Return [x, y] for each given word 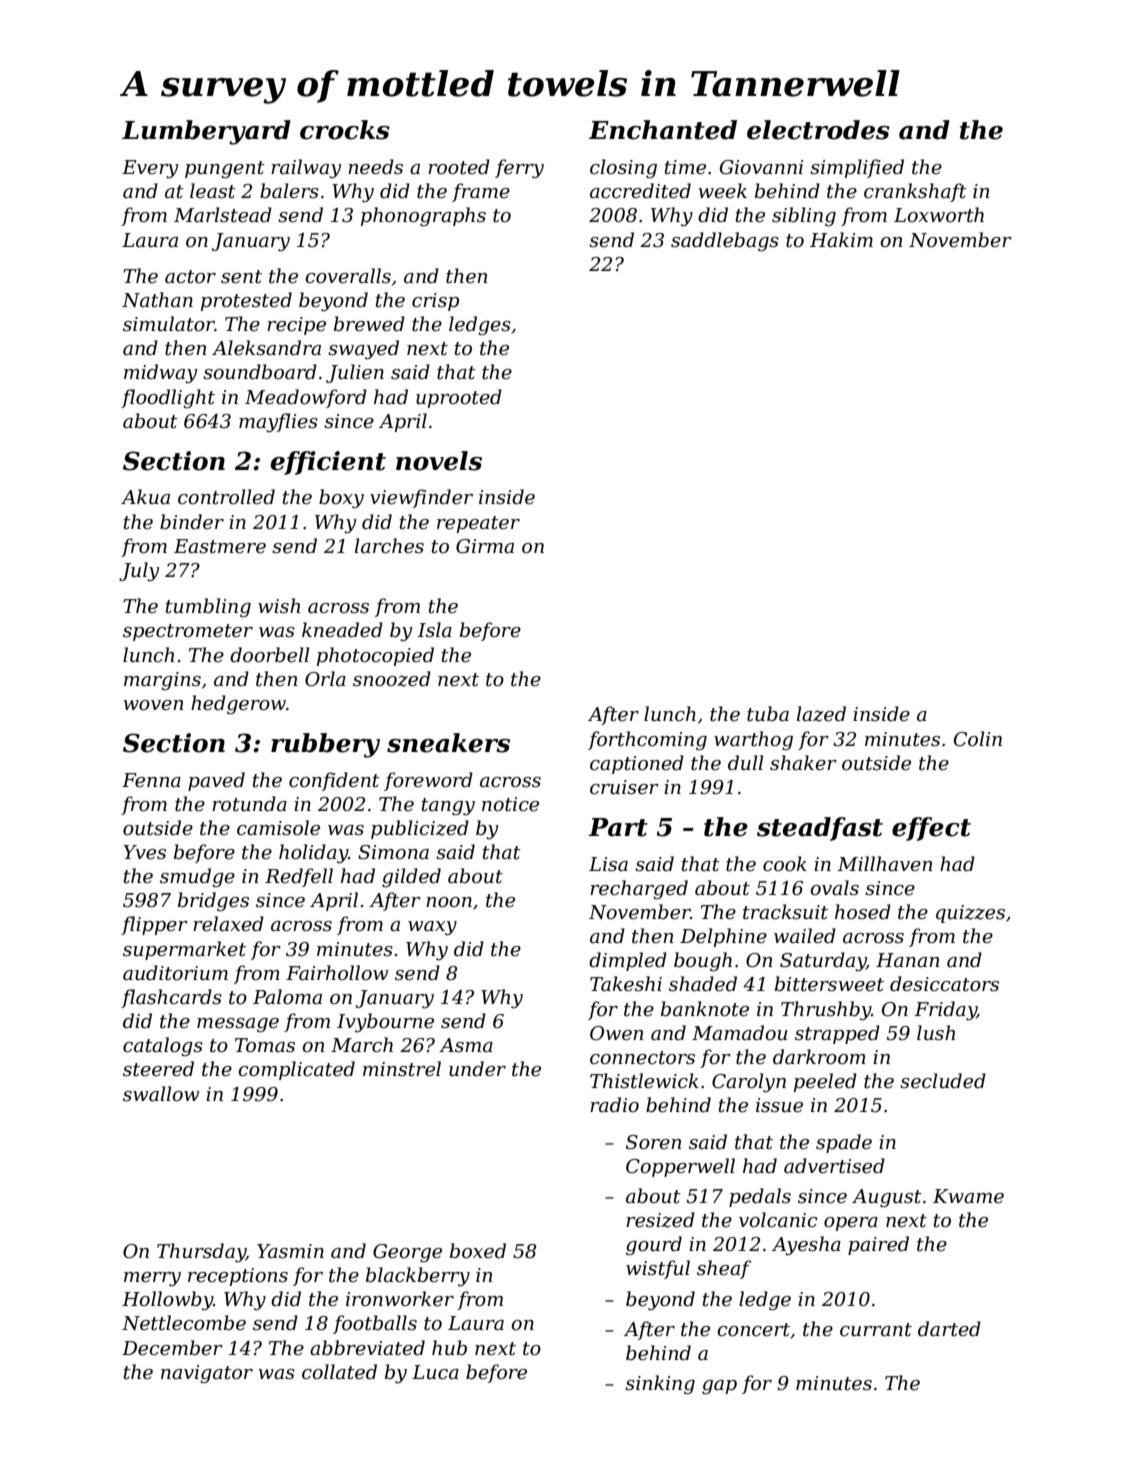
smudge [197, 877]
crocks [345, 130]
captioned [637, 764]
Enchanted [663, 130]
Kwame [968, 1196]
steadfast [820, 829]
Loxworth [939, 215]
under [477, 1069]
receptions [238, 1277]
